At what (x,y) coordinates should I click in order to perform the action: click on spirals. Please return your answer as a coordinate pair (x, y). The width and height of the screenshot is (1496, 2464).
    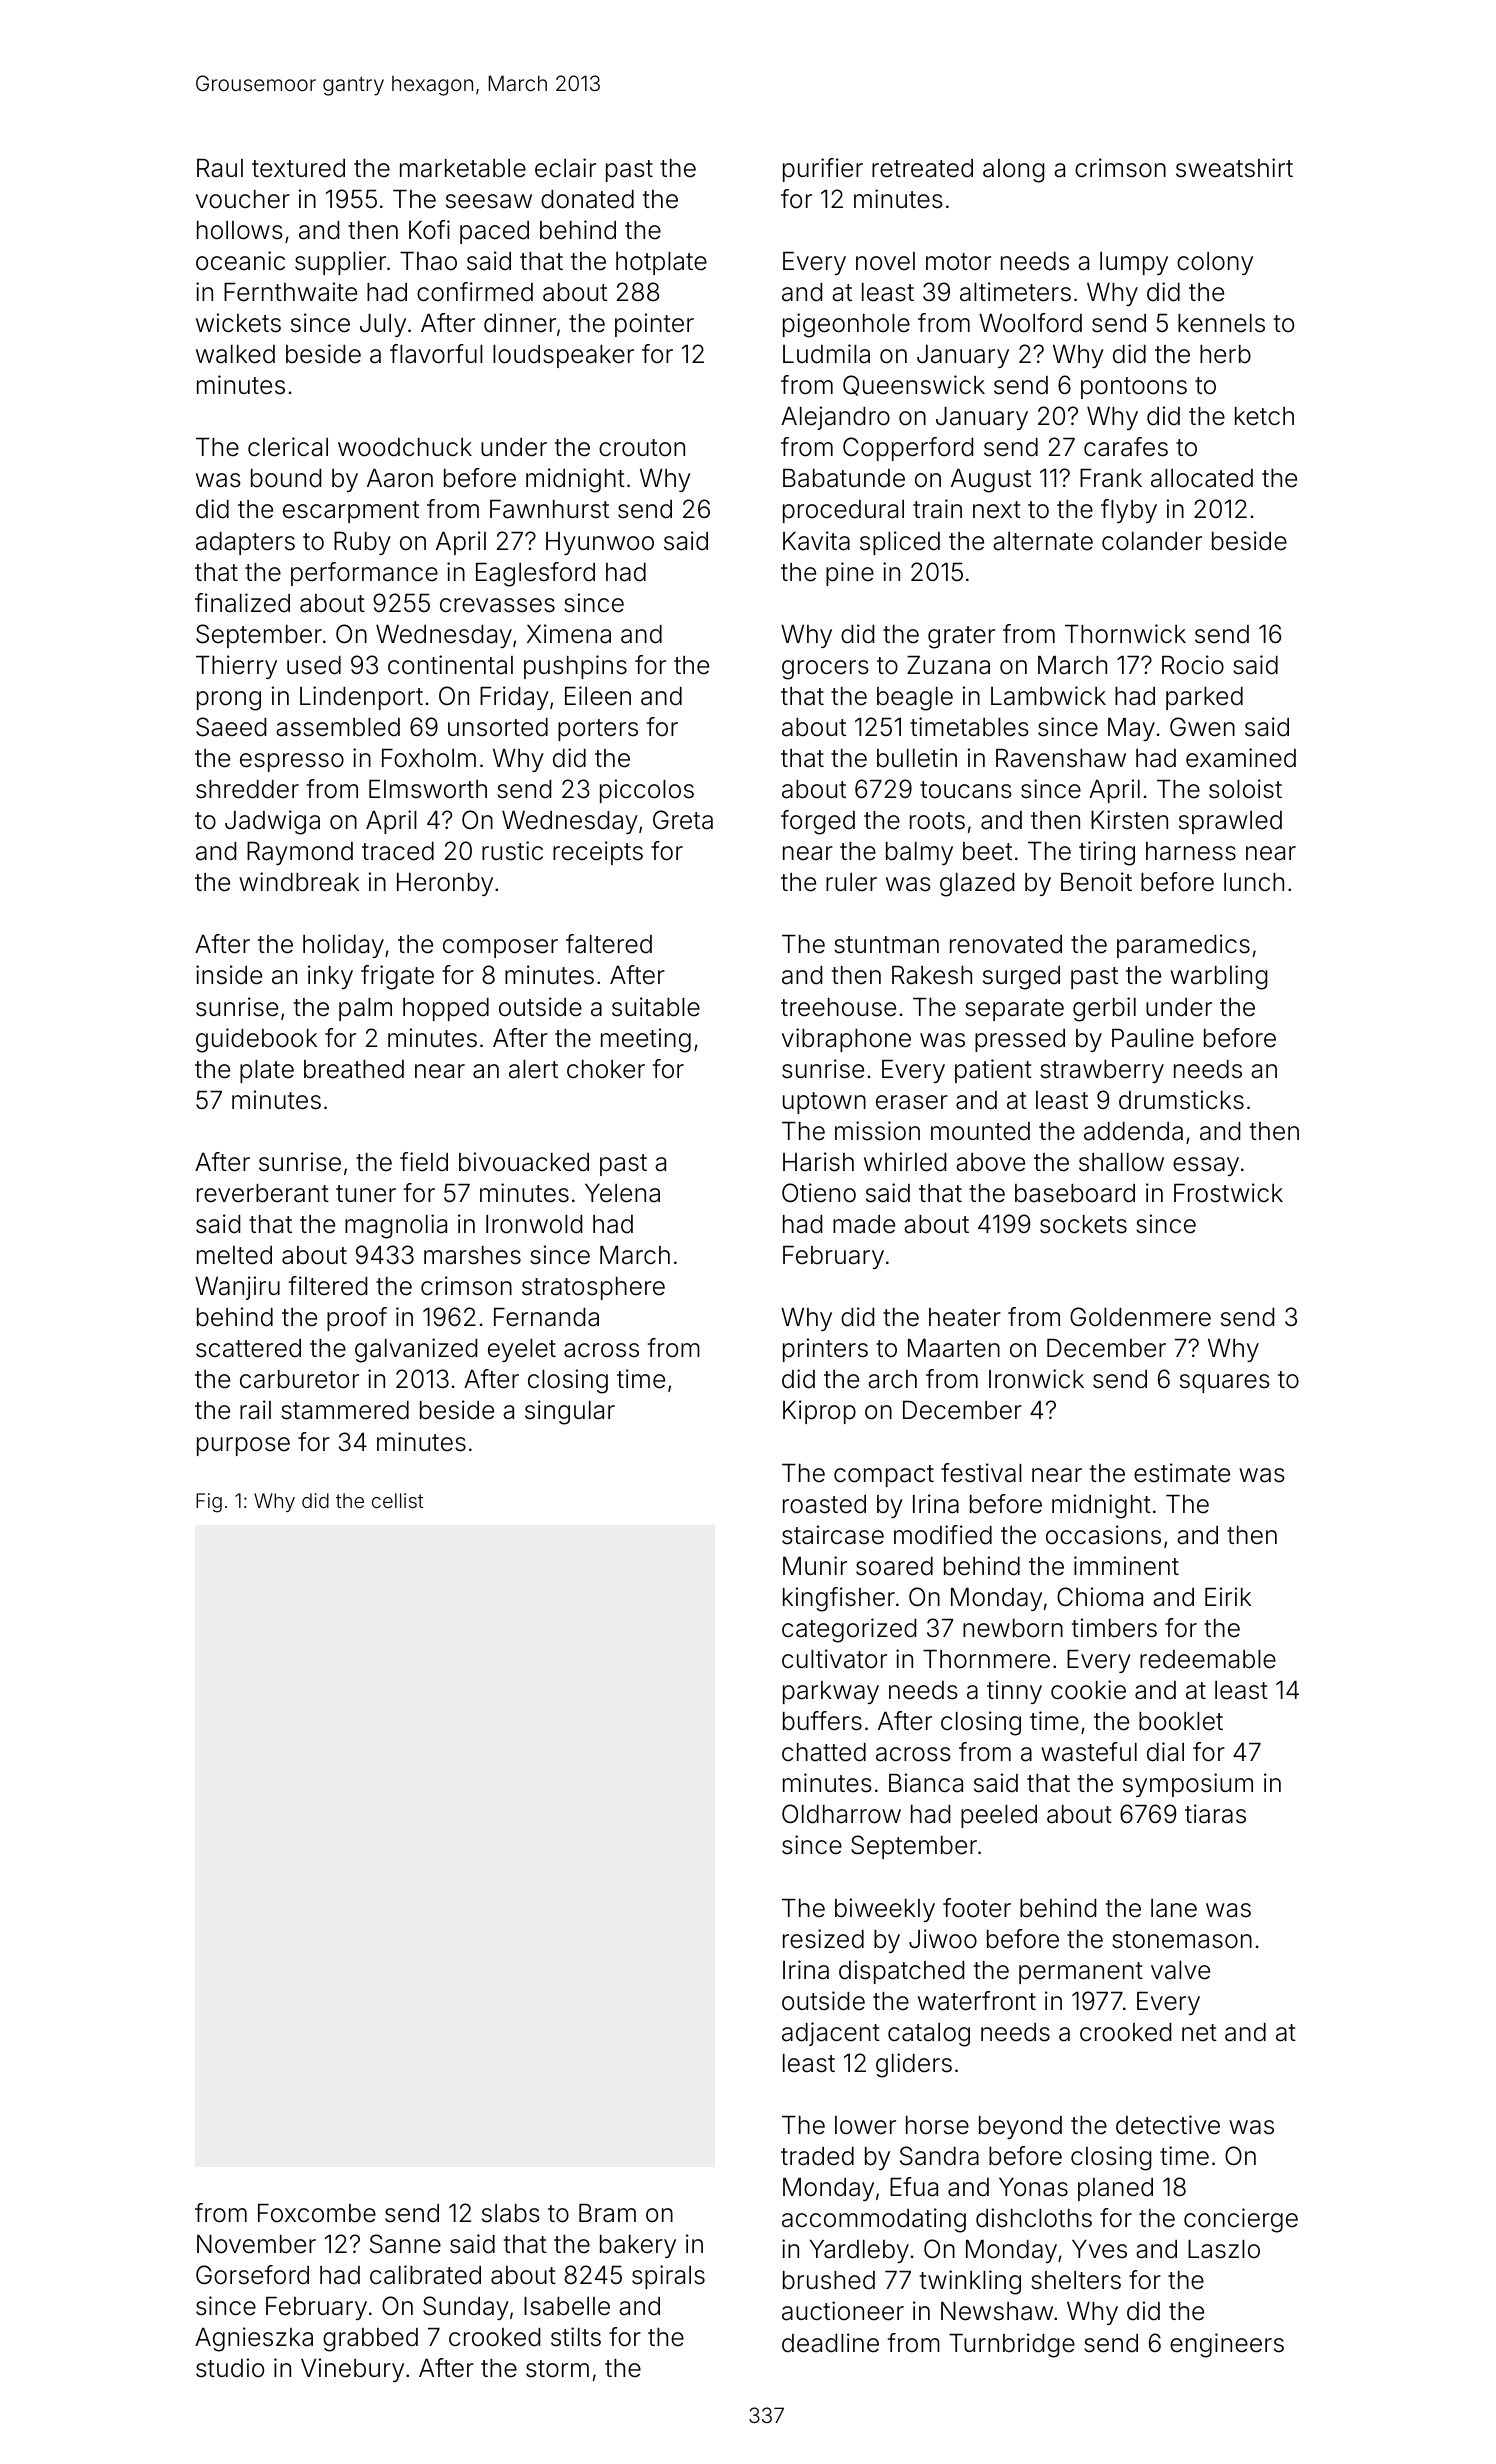
    Looking at the image, I should click on (668, 2277).
